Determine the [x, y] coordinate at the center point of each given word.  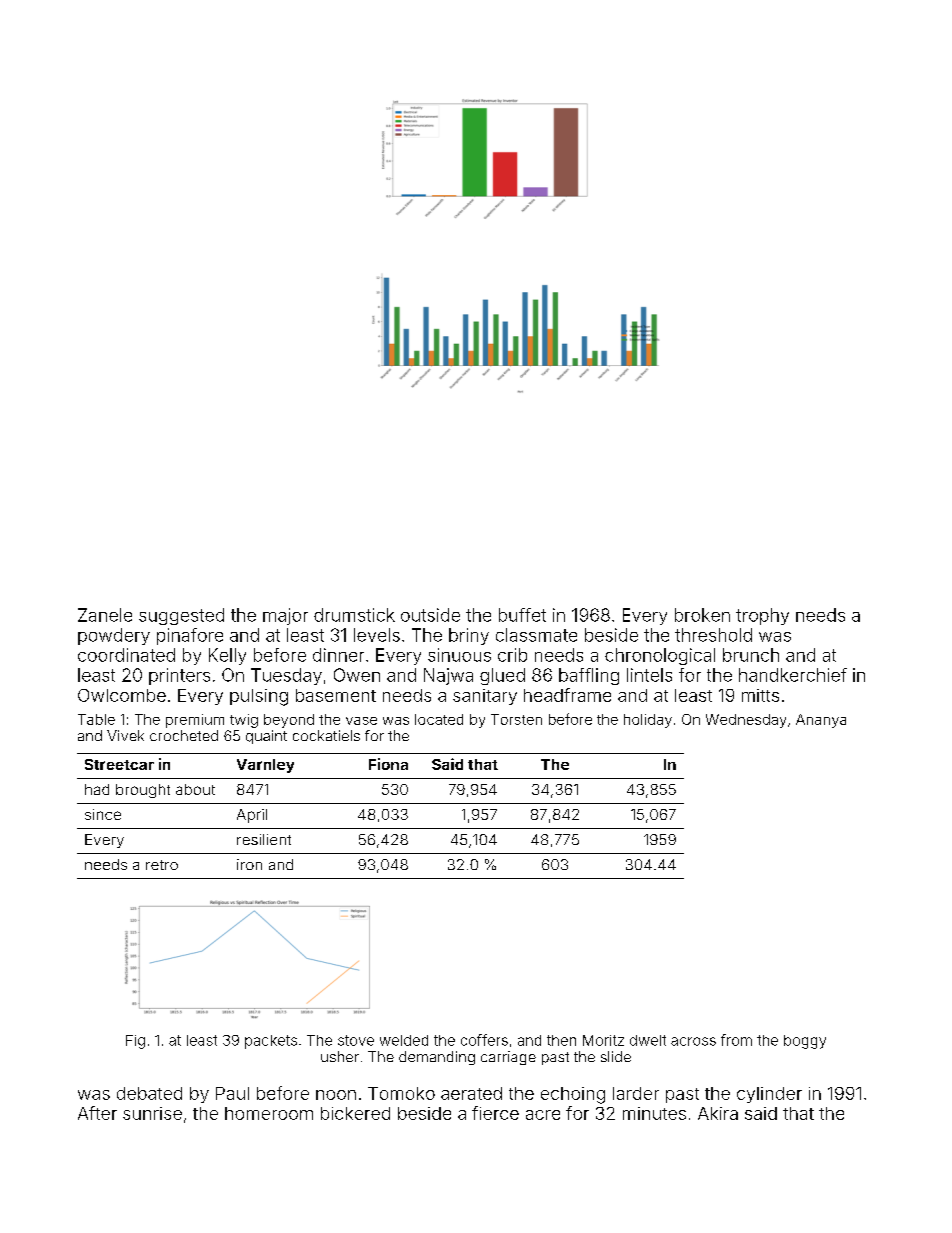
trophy [762, 616]
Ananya [821, 721]
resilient [264, 839]
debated [149, 1093]
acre [543, 1115]
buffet [522, 615]
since [103, 814]
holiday [648, 721]
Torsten [516, 719]
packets [271, 1042]
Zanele [105, 615]
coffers [484, 1040]
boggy [805, 1042]
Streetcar [119, 764]
